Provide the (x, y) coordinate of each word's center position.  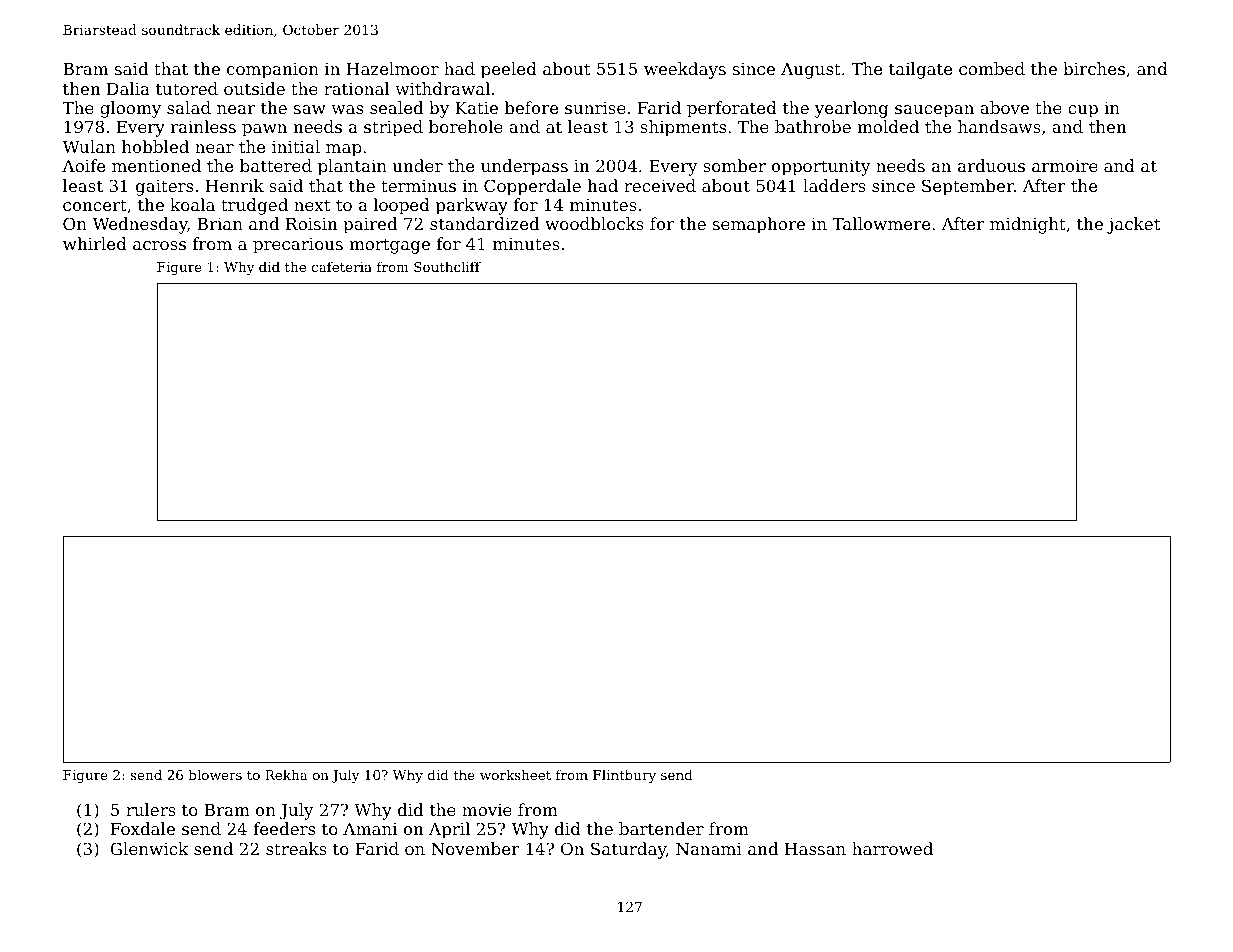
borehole (466, 126)
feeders (284, 828)
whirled (95, 243)
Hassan (815, 849)
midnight (1028, 225)
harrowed (892, 848)
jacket (1133, 225)
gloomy (130, 109)
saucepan (934, 111)
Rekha (286, 774)
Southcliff (447, 266)
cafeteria (341, 267)
